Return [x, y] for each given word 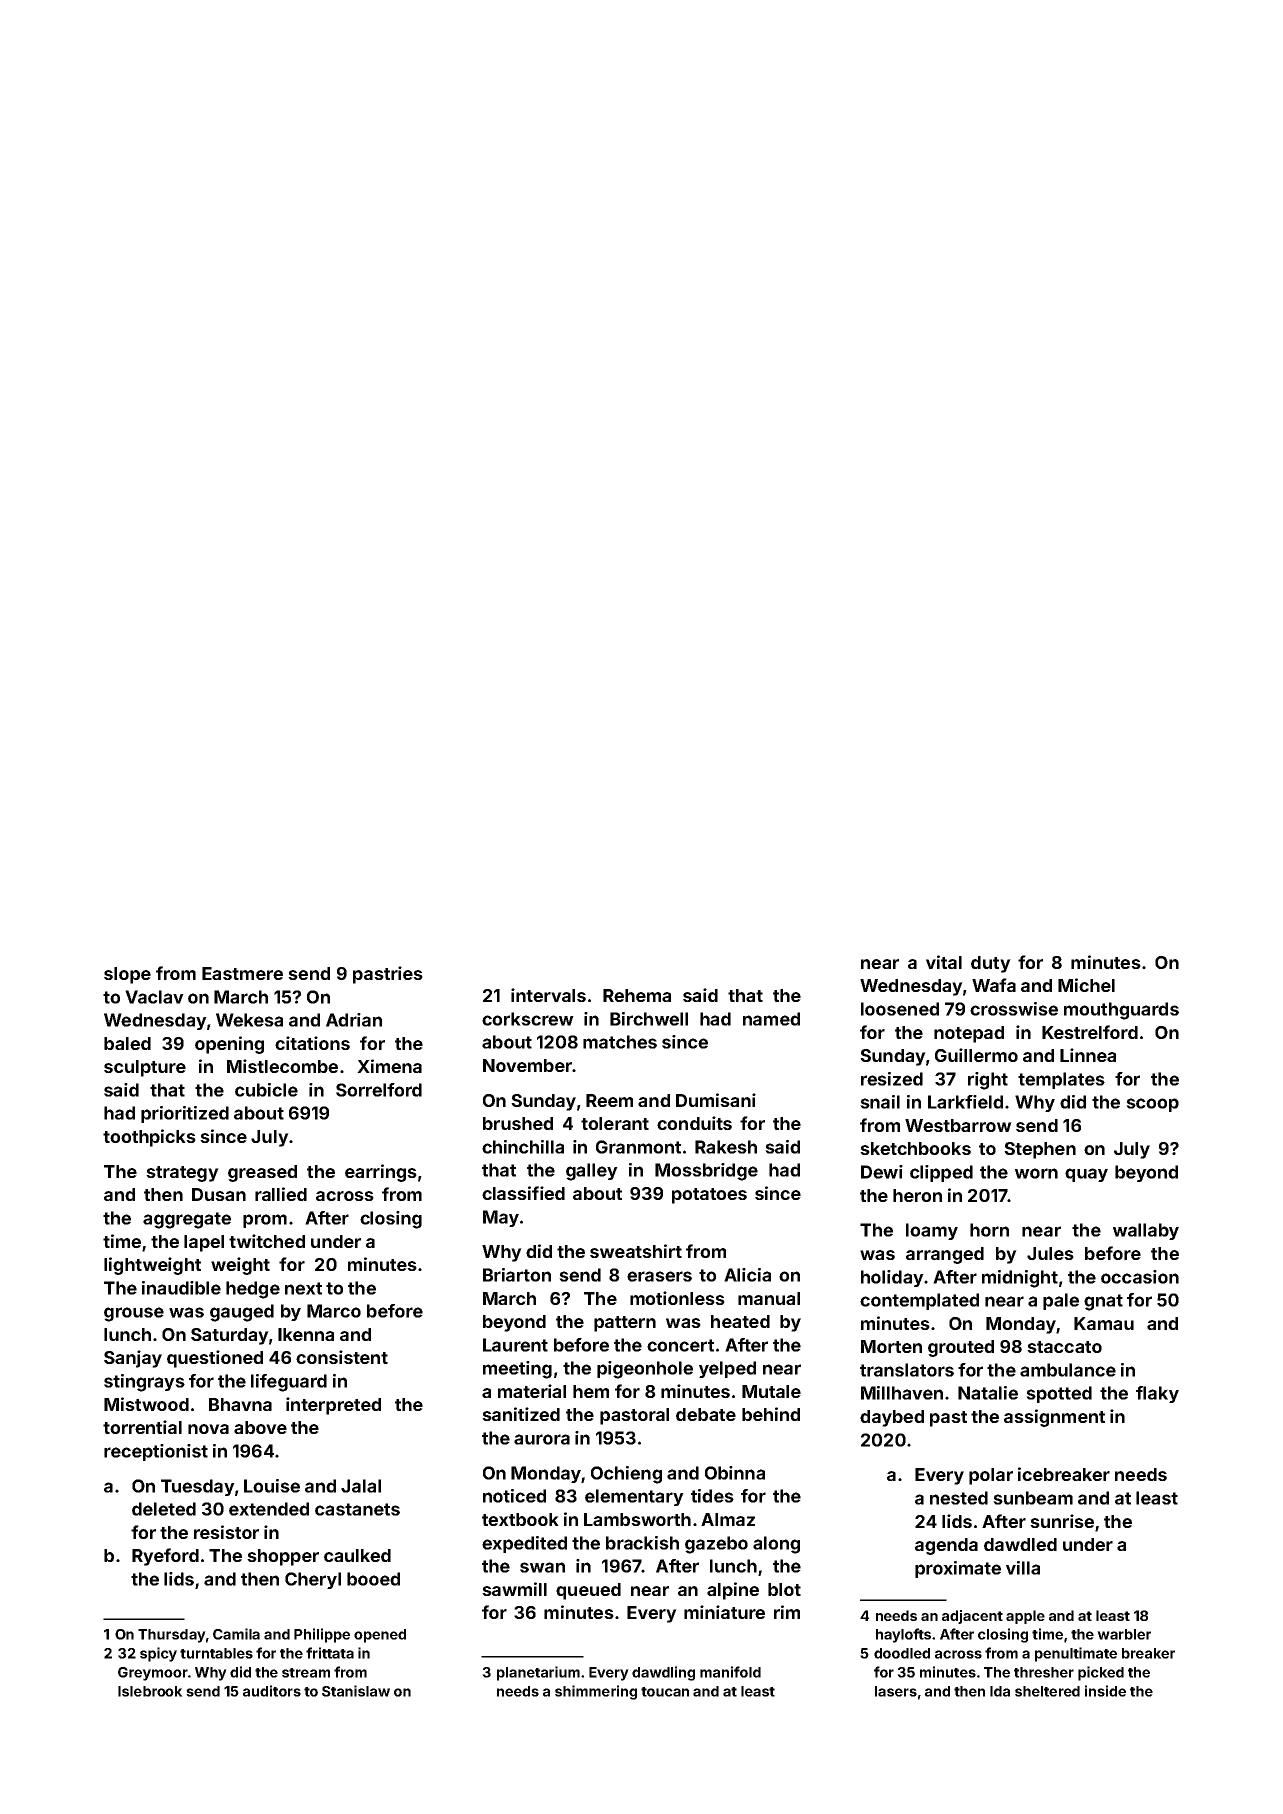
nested [959, 1498]
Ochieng [626, 1475]
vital [944, 962]
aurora [542, 1439]
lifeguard [289, 1383]
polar [991, 1476]
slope [127, 975]
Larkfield [965, 1102]
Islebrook [150, 1691]
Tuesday [198, 1487]
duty [991, 964]
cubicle [266, 1090]
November [527, 1065]
